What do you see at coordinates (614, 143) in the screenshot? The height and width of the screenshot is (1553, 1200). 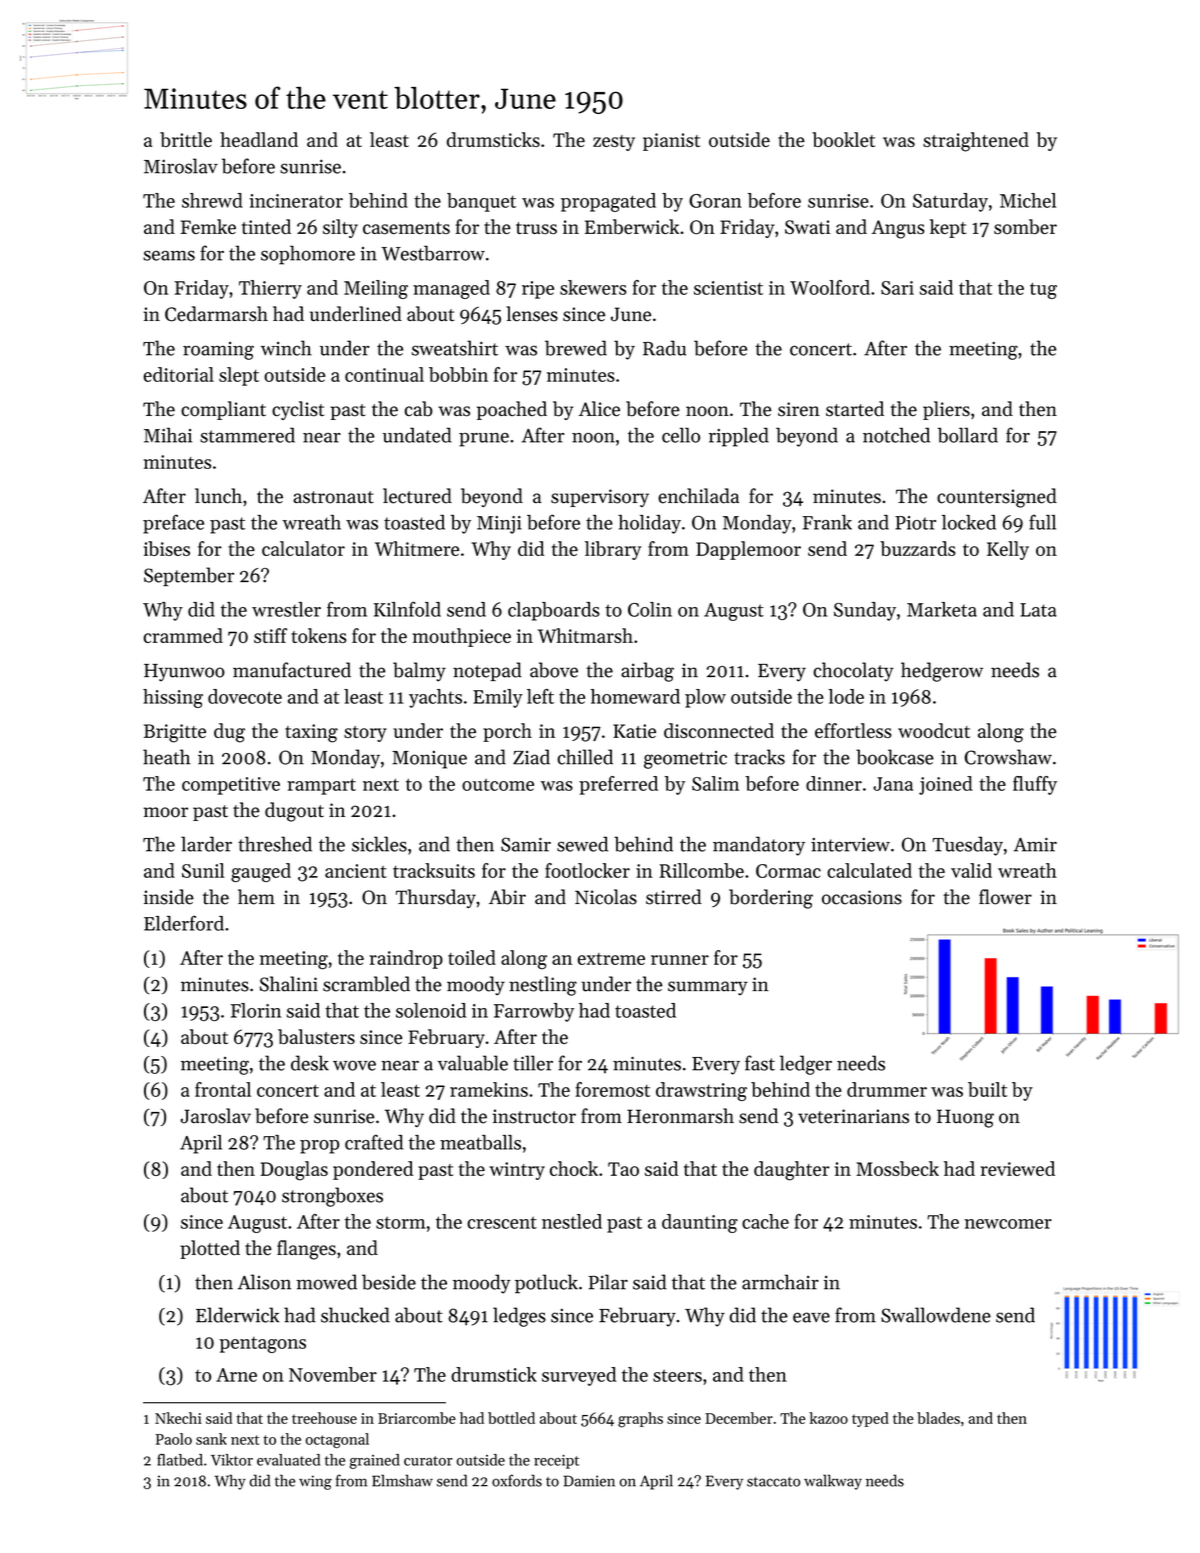 I see `zesty` at bounding box center [614, 143].
